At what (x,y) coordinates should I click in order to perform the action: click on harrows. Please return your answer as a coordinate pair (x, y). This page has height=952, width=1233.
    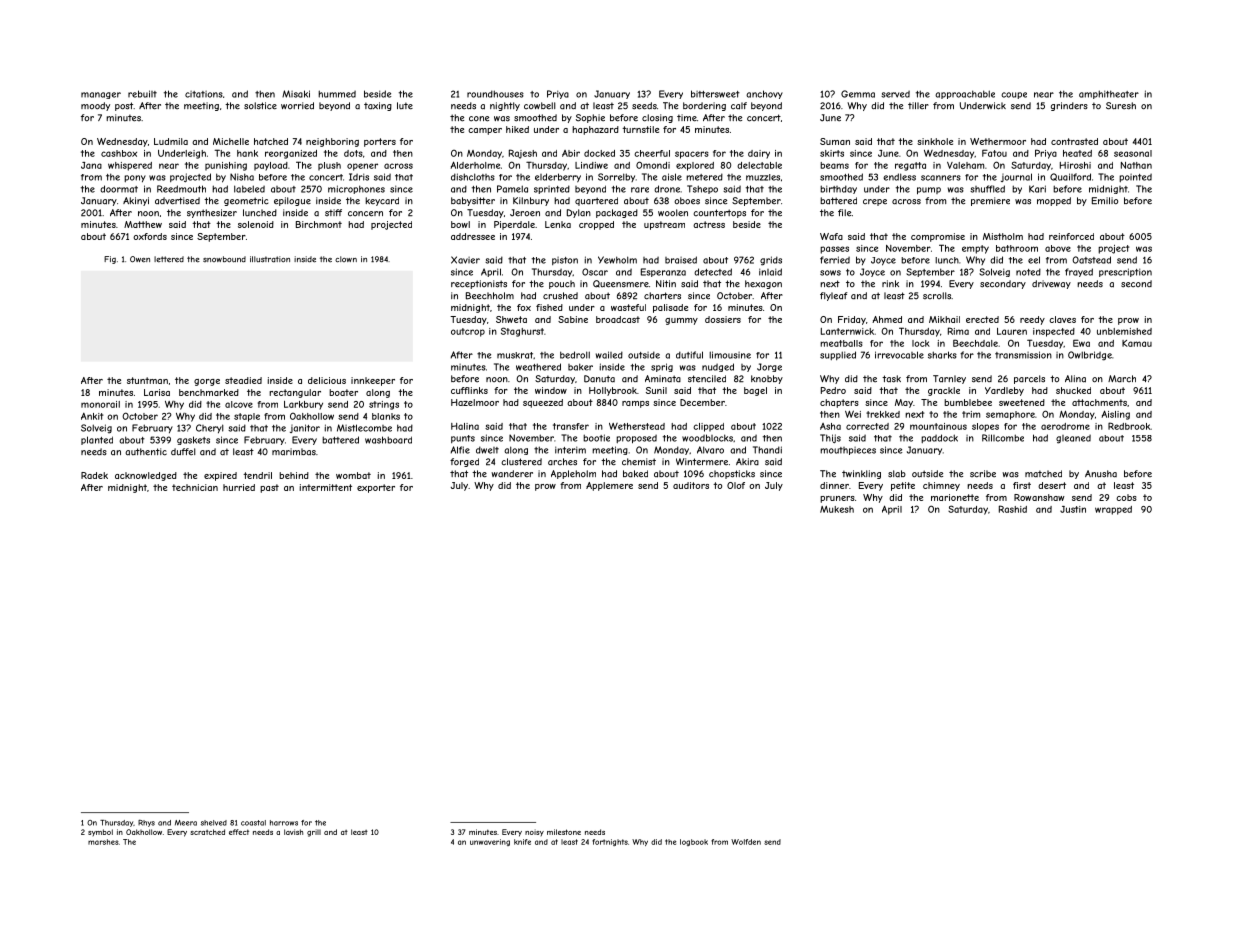
    Looking at the image, I should click on (284, 823).
